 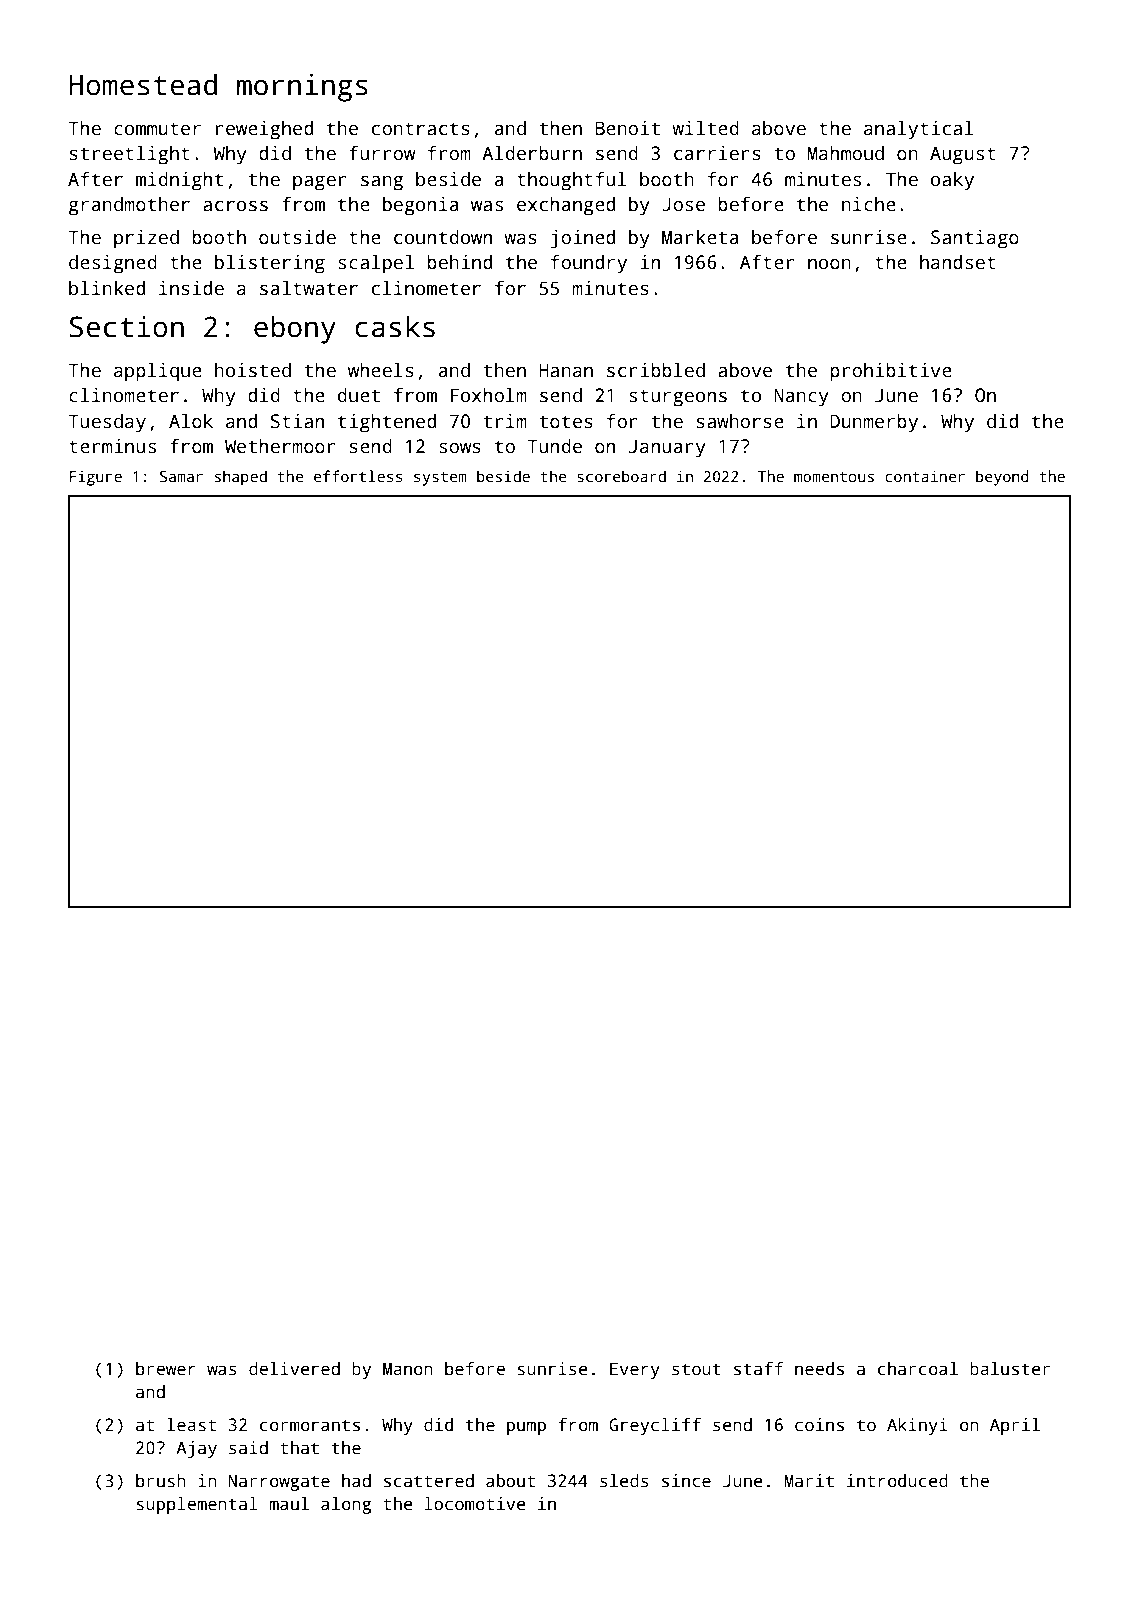 What do you see at coordinates (197, 1505) in the page?
I see `supplemental` at bounding box center [197, 1505].
